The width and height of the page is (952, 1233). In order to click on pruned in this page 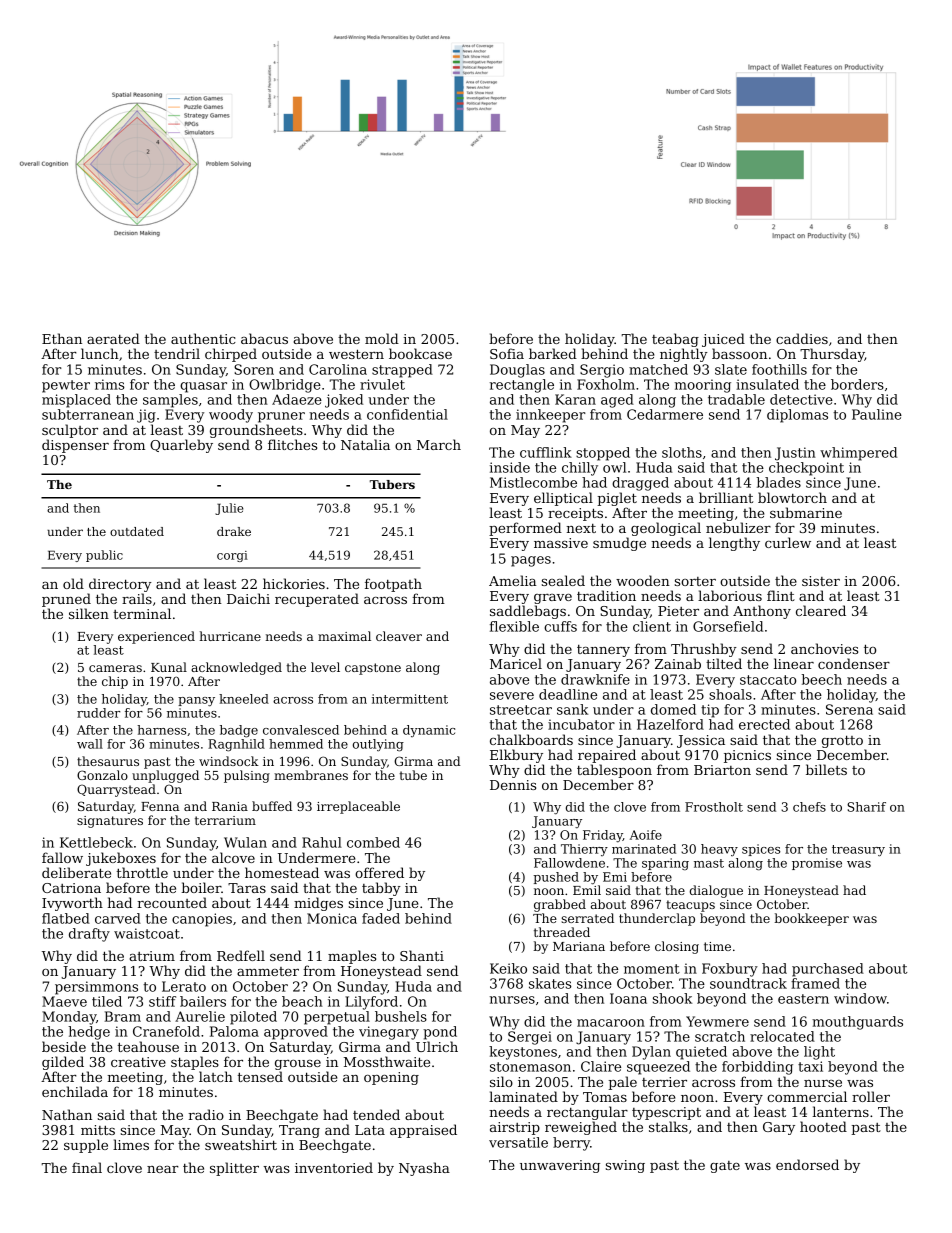, I will do `click(66, 600)`.
